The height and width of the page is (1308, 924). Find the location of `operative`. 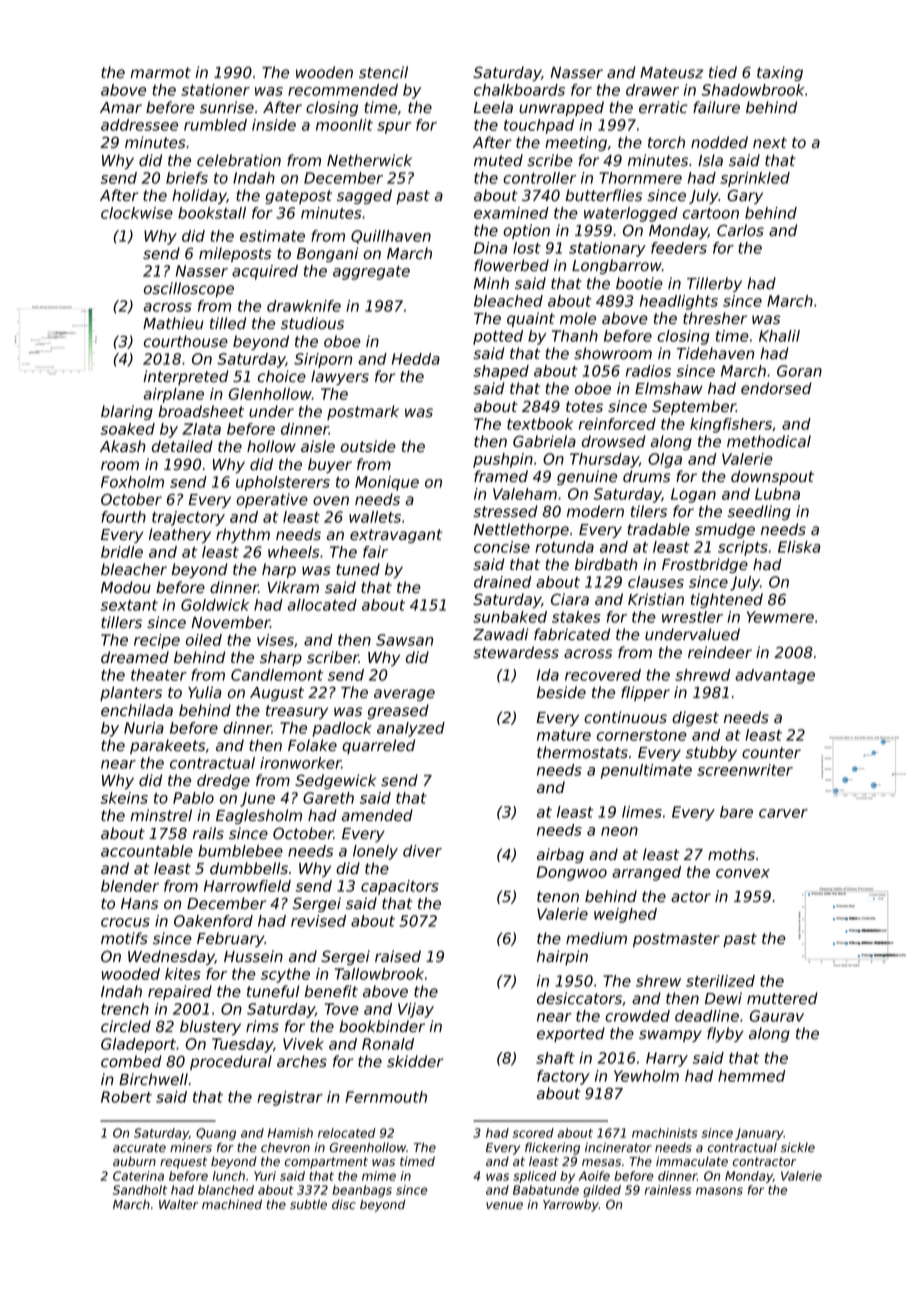

operative is located at coordinates (272, 500).
